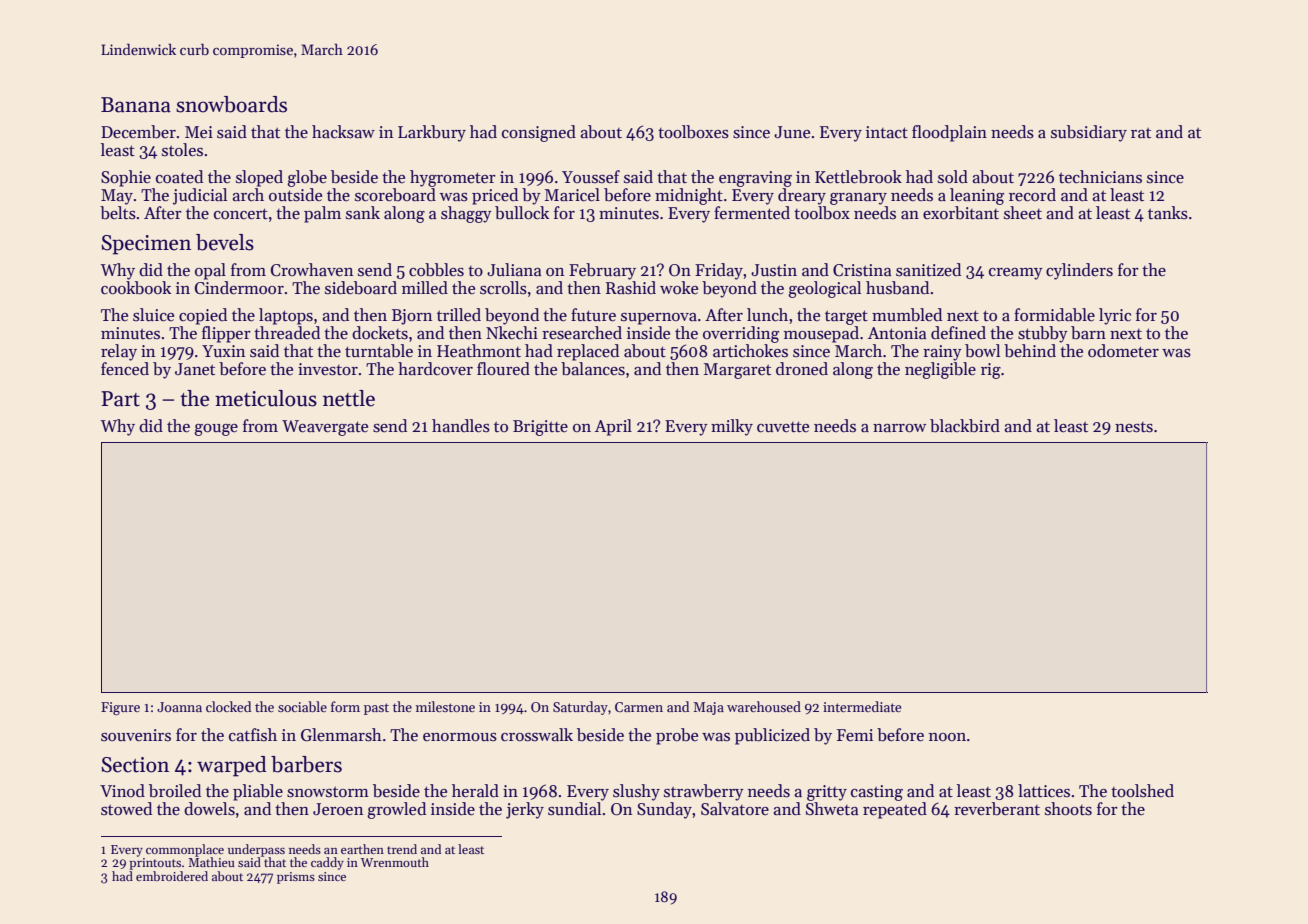 The image size is (1308, 924). I want to click on rat, so click(1141, 133).
